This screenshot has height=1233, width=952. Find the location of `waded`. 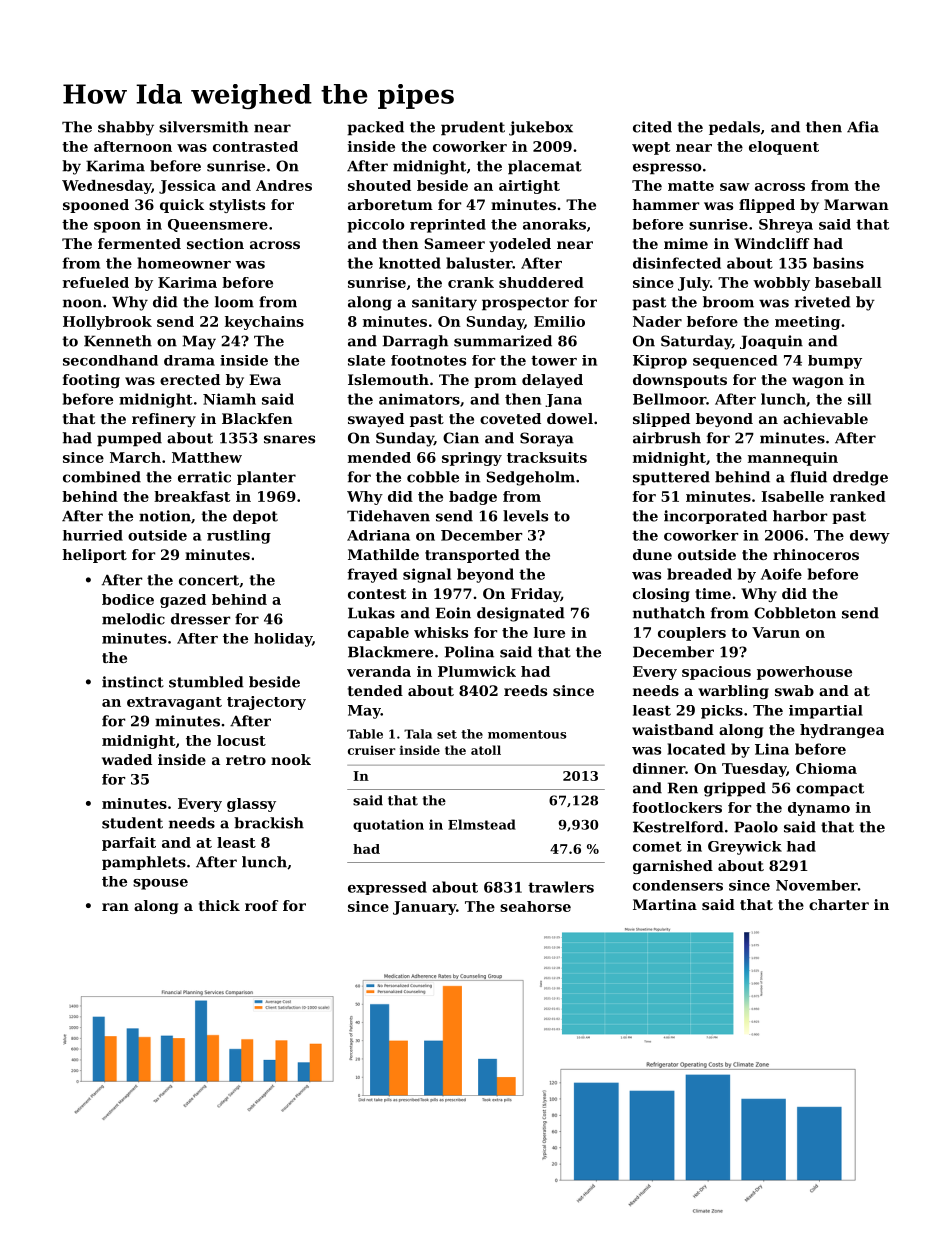

waded is located at coordinates (127, 759).
